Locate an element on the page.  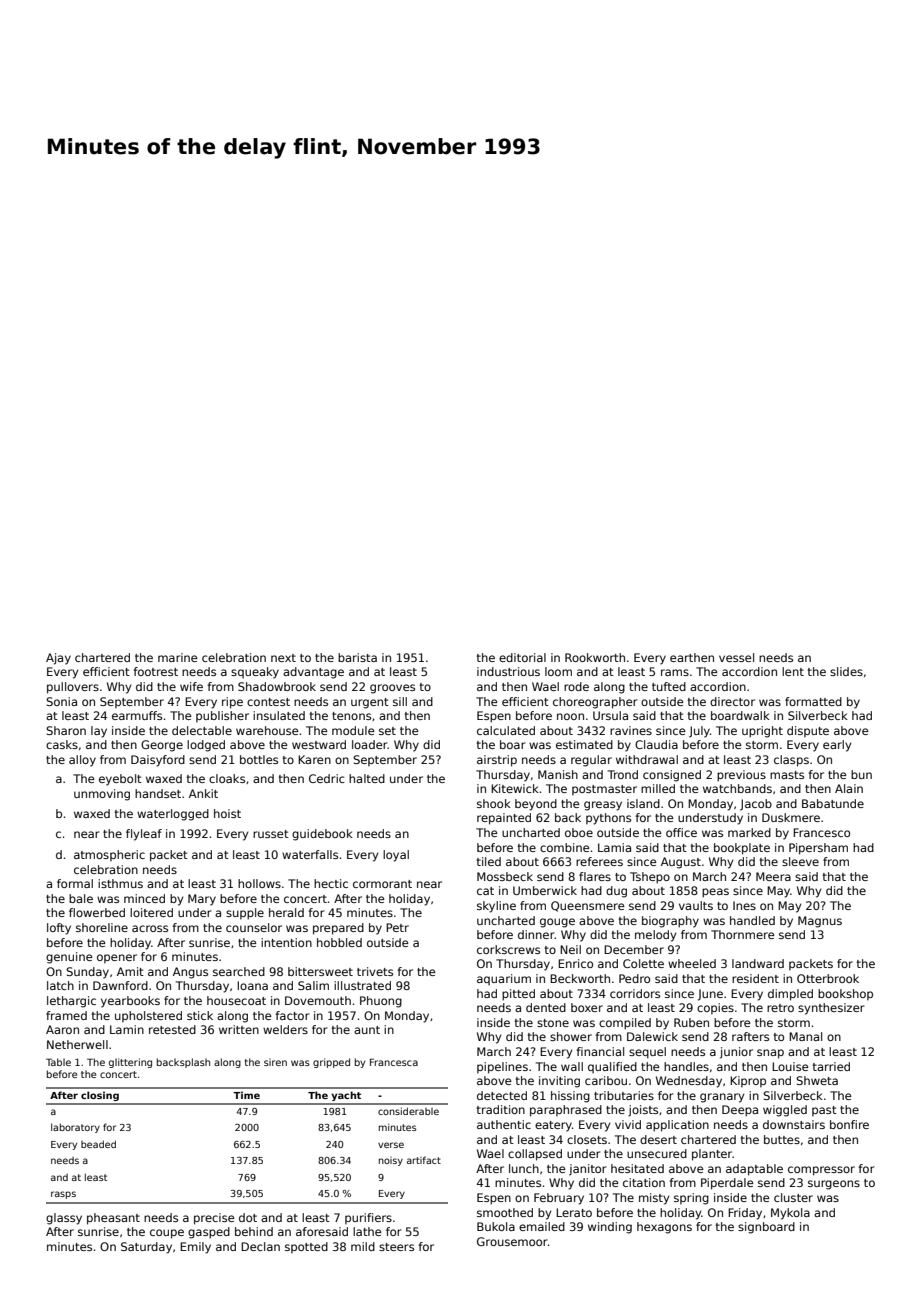
slides is located at coordinates (846, 671).
